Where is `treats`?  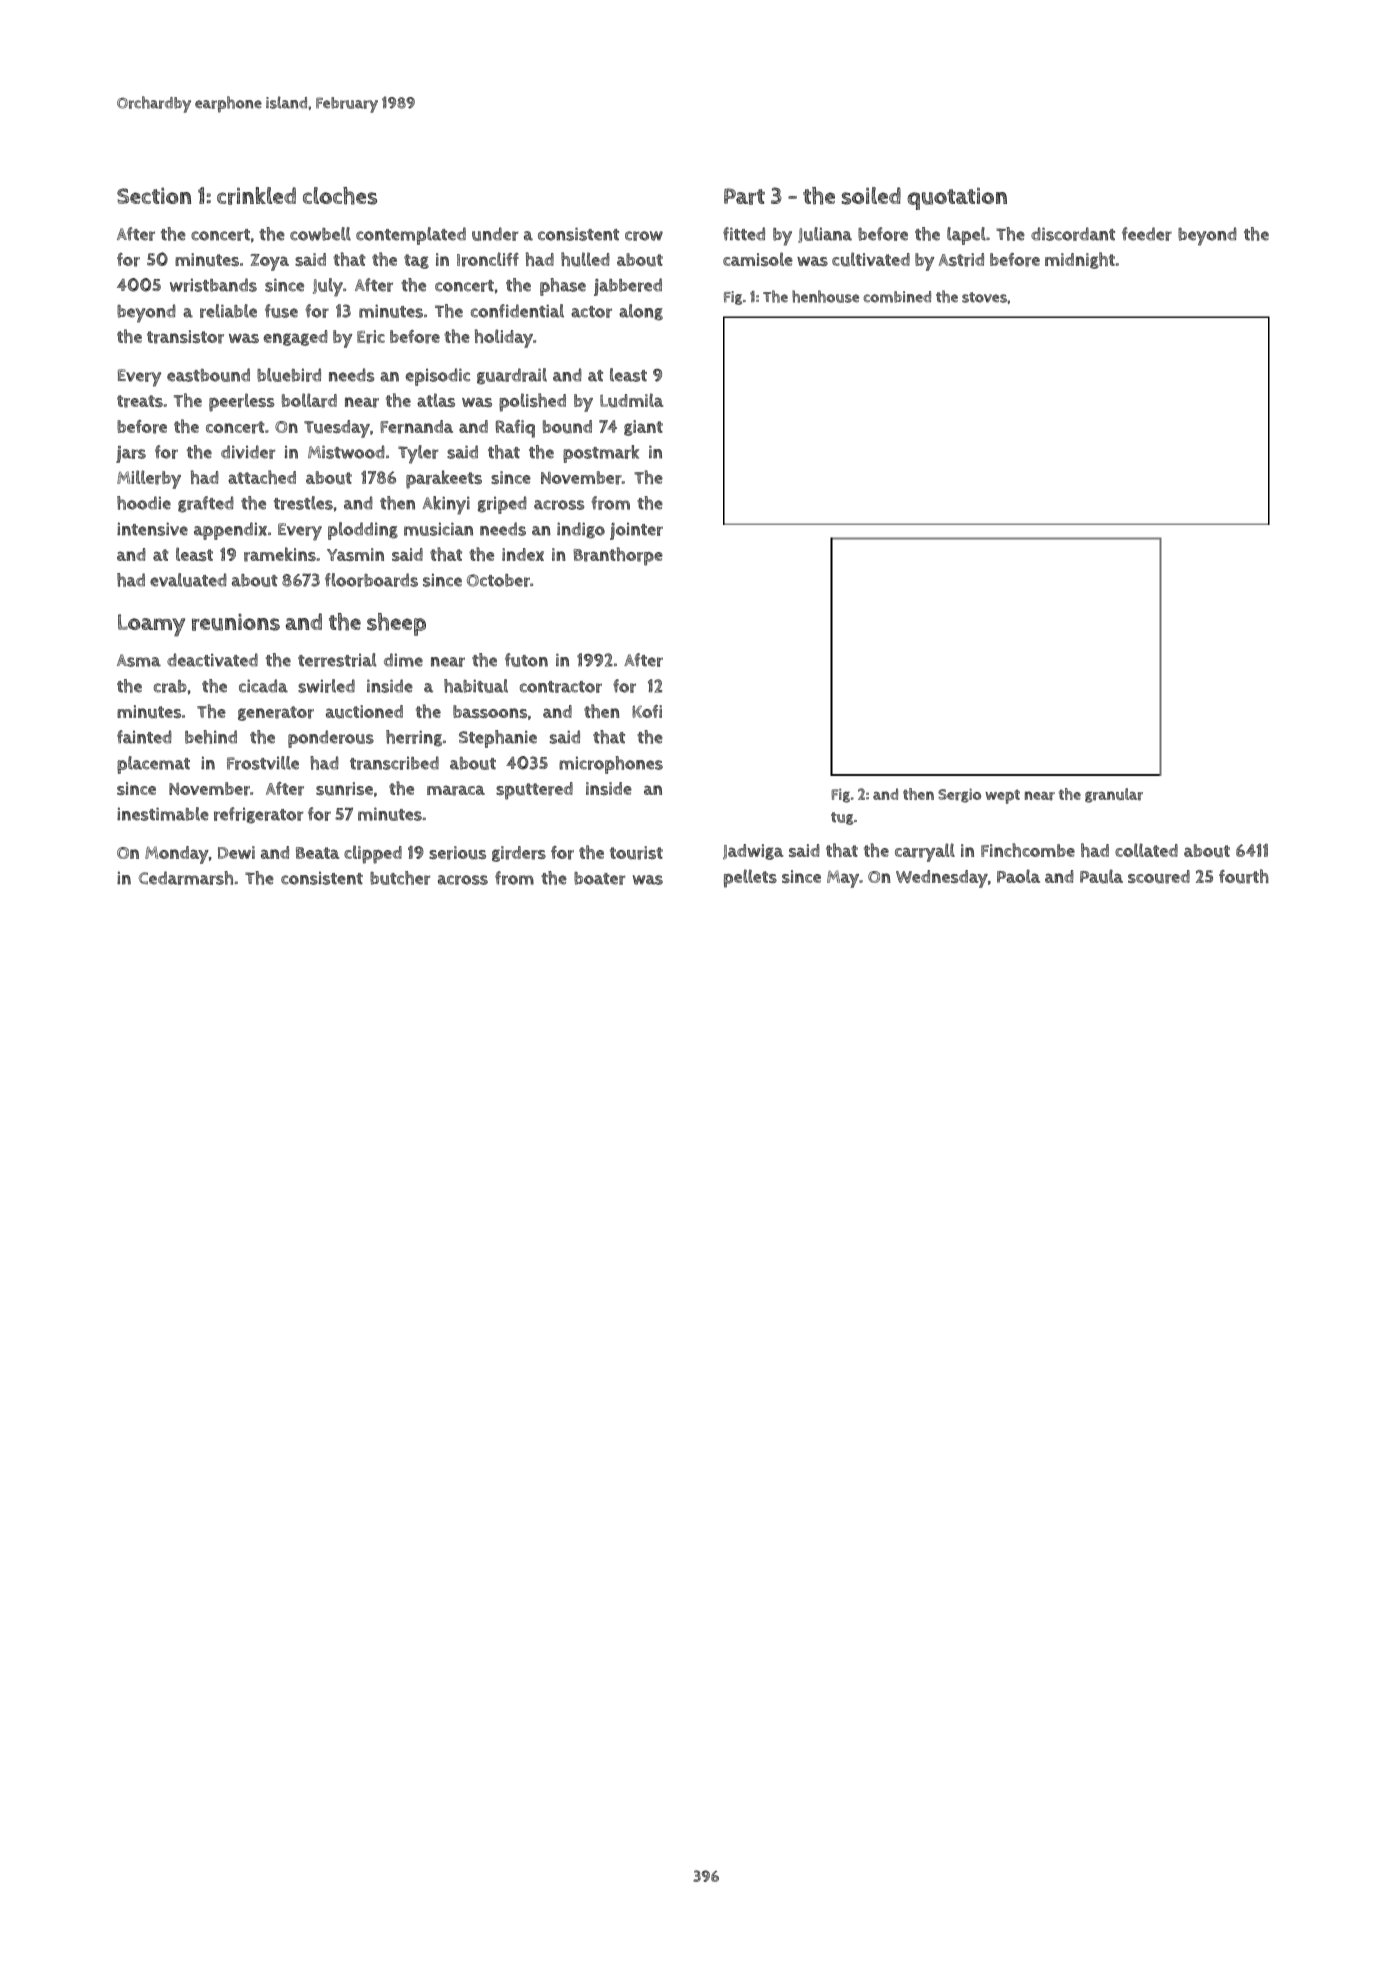
treats is located at coordinates (140, 401).
